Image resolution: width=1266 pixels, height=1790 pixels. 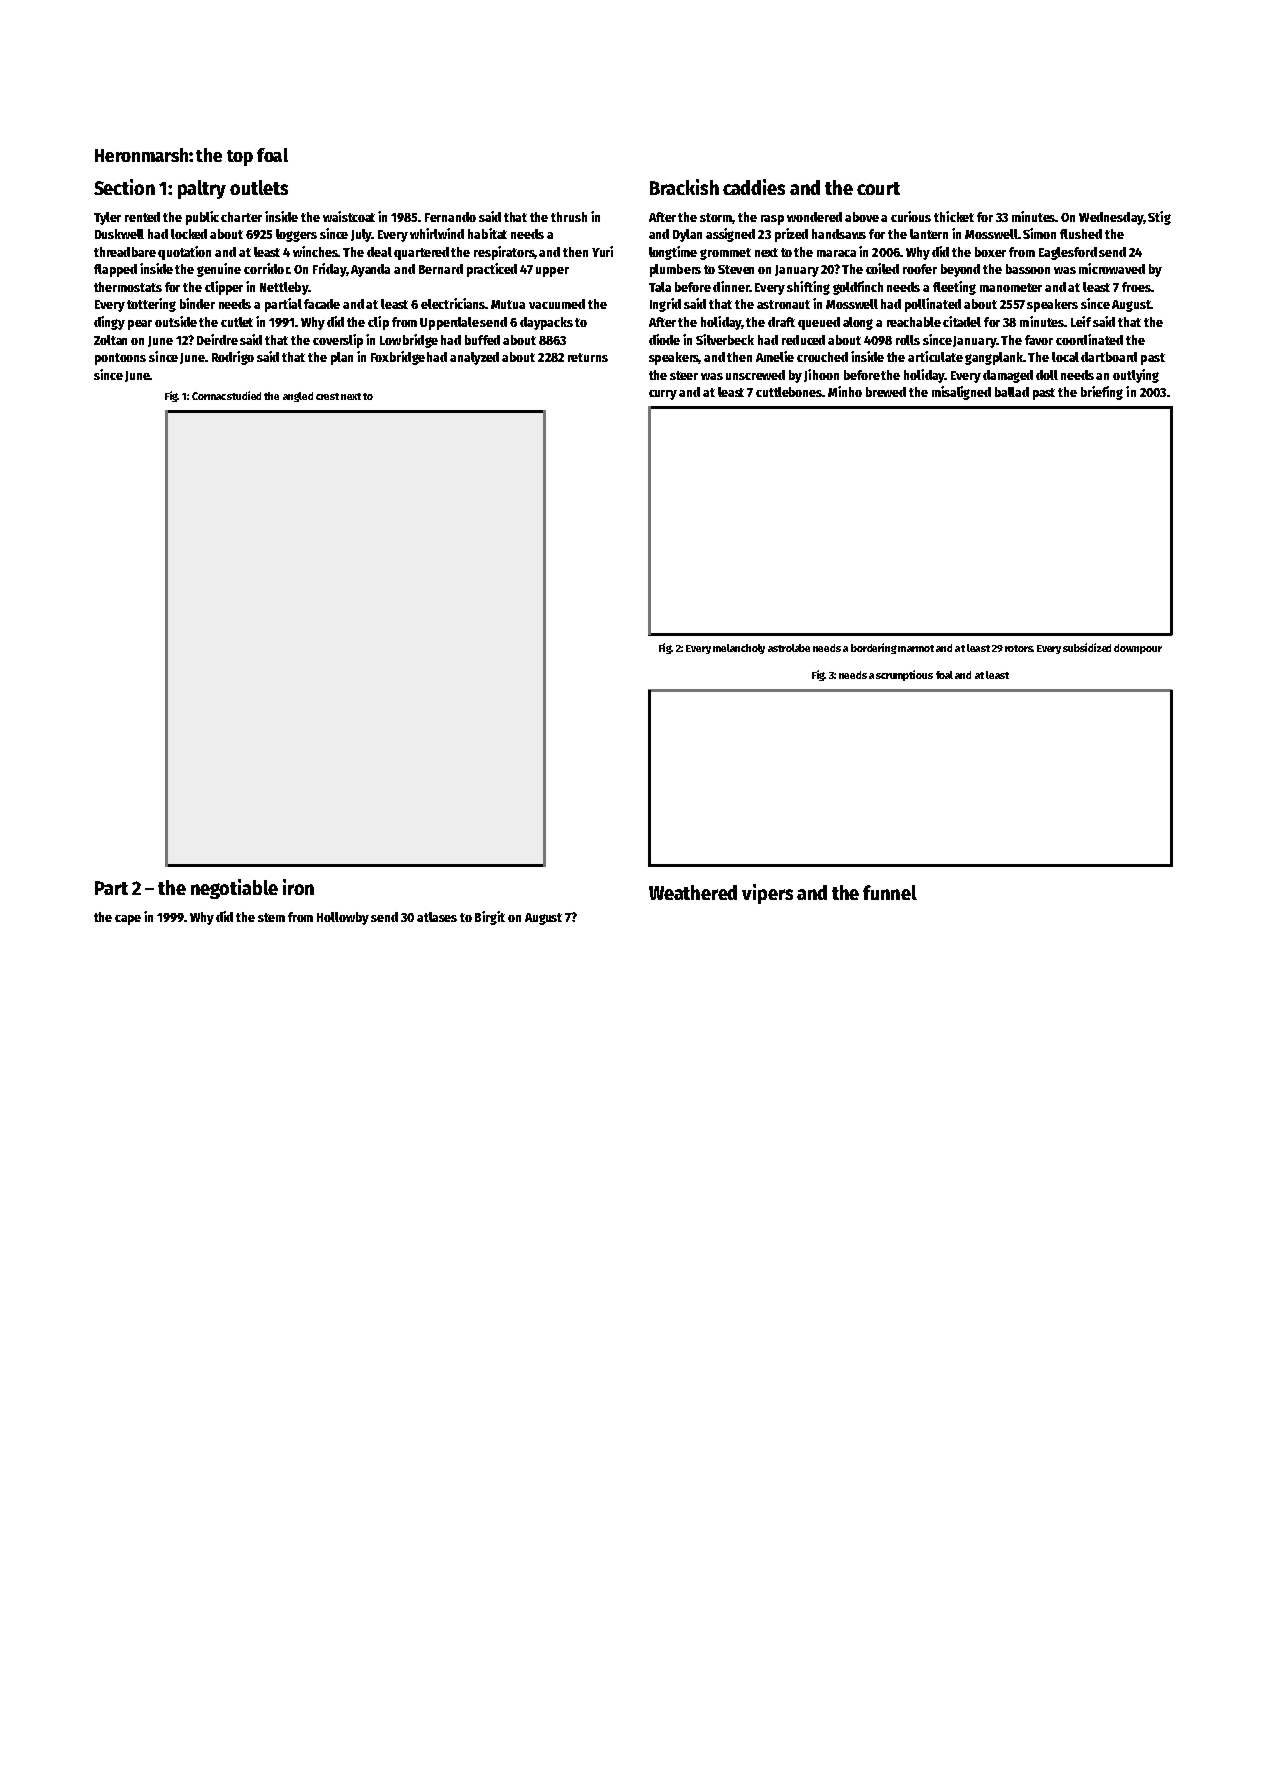 What do you see at coordinates (767, 894) in the page?
I see `vipers` at bounding box center [767, 894].
